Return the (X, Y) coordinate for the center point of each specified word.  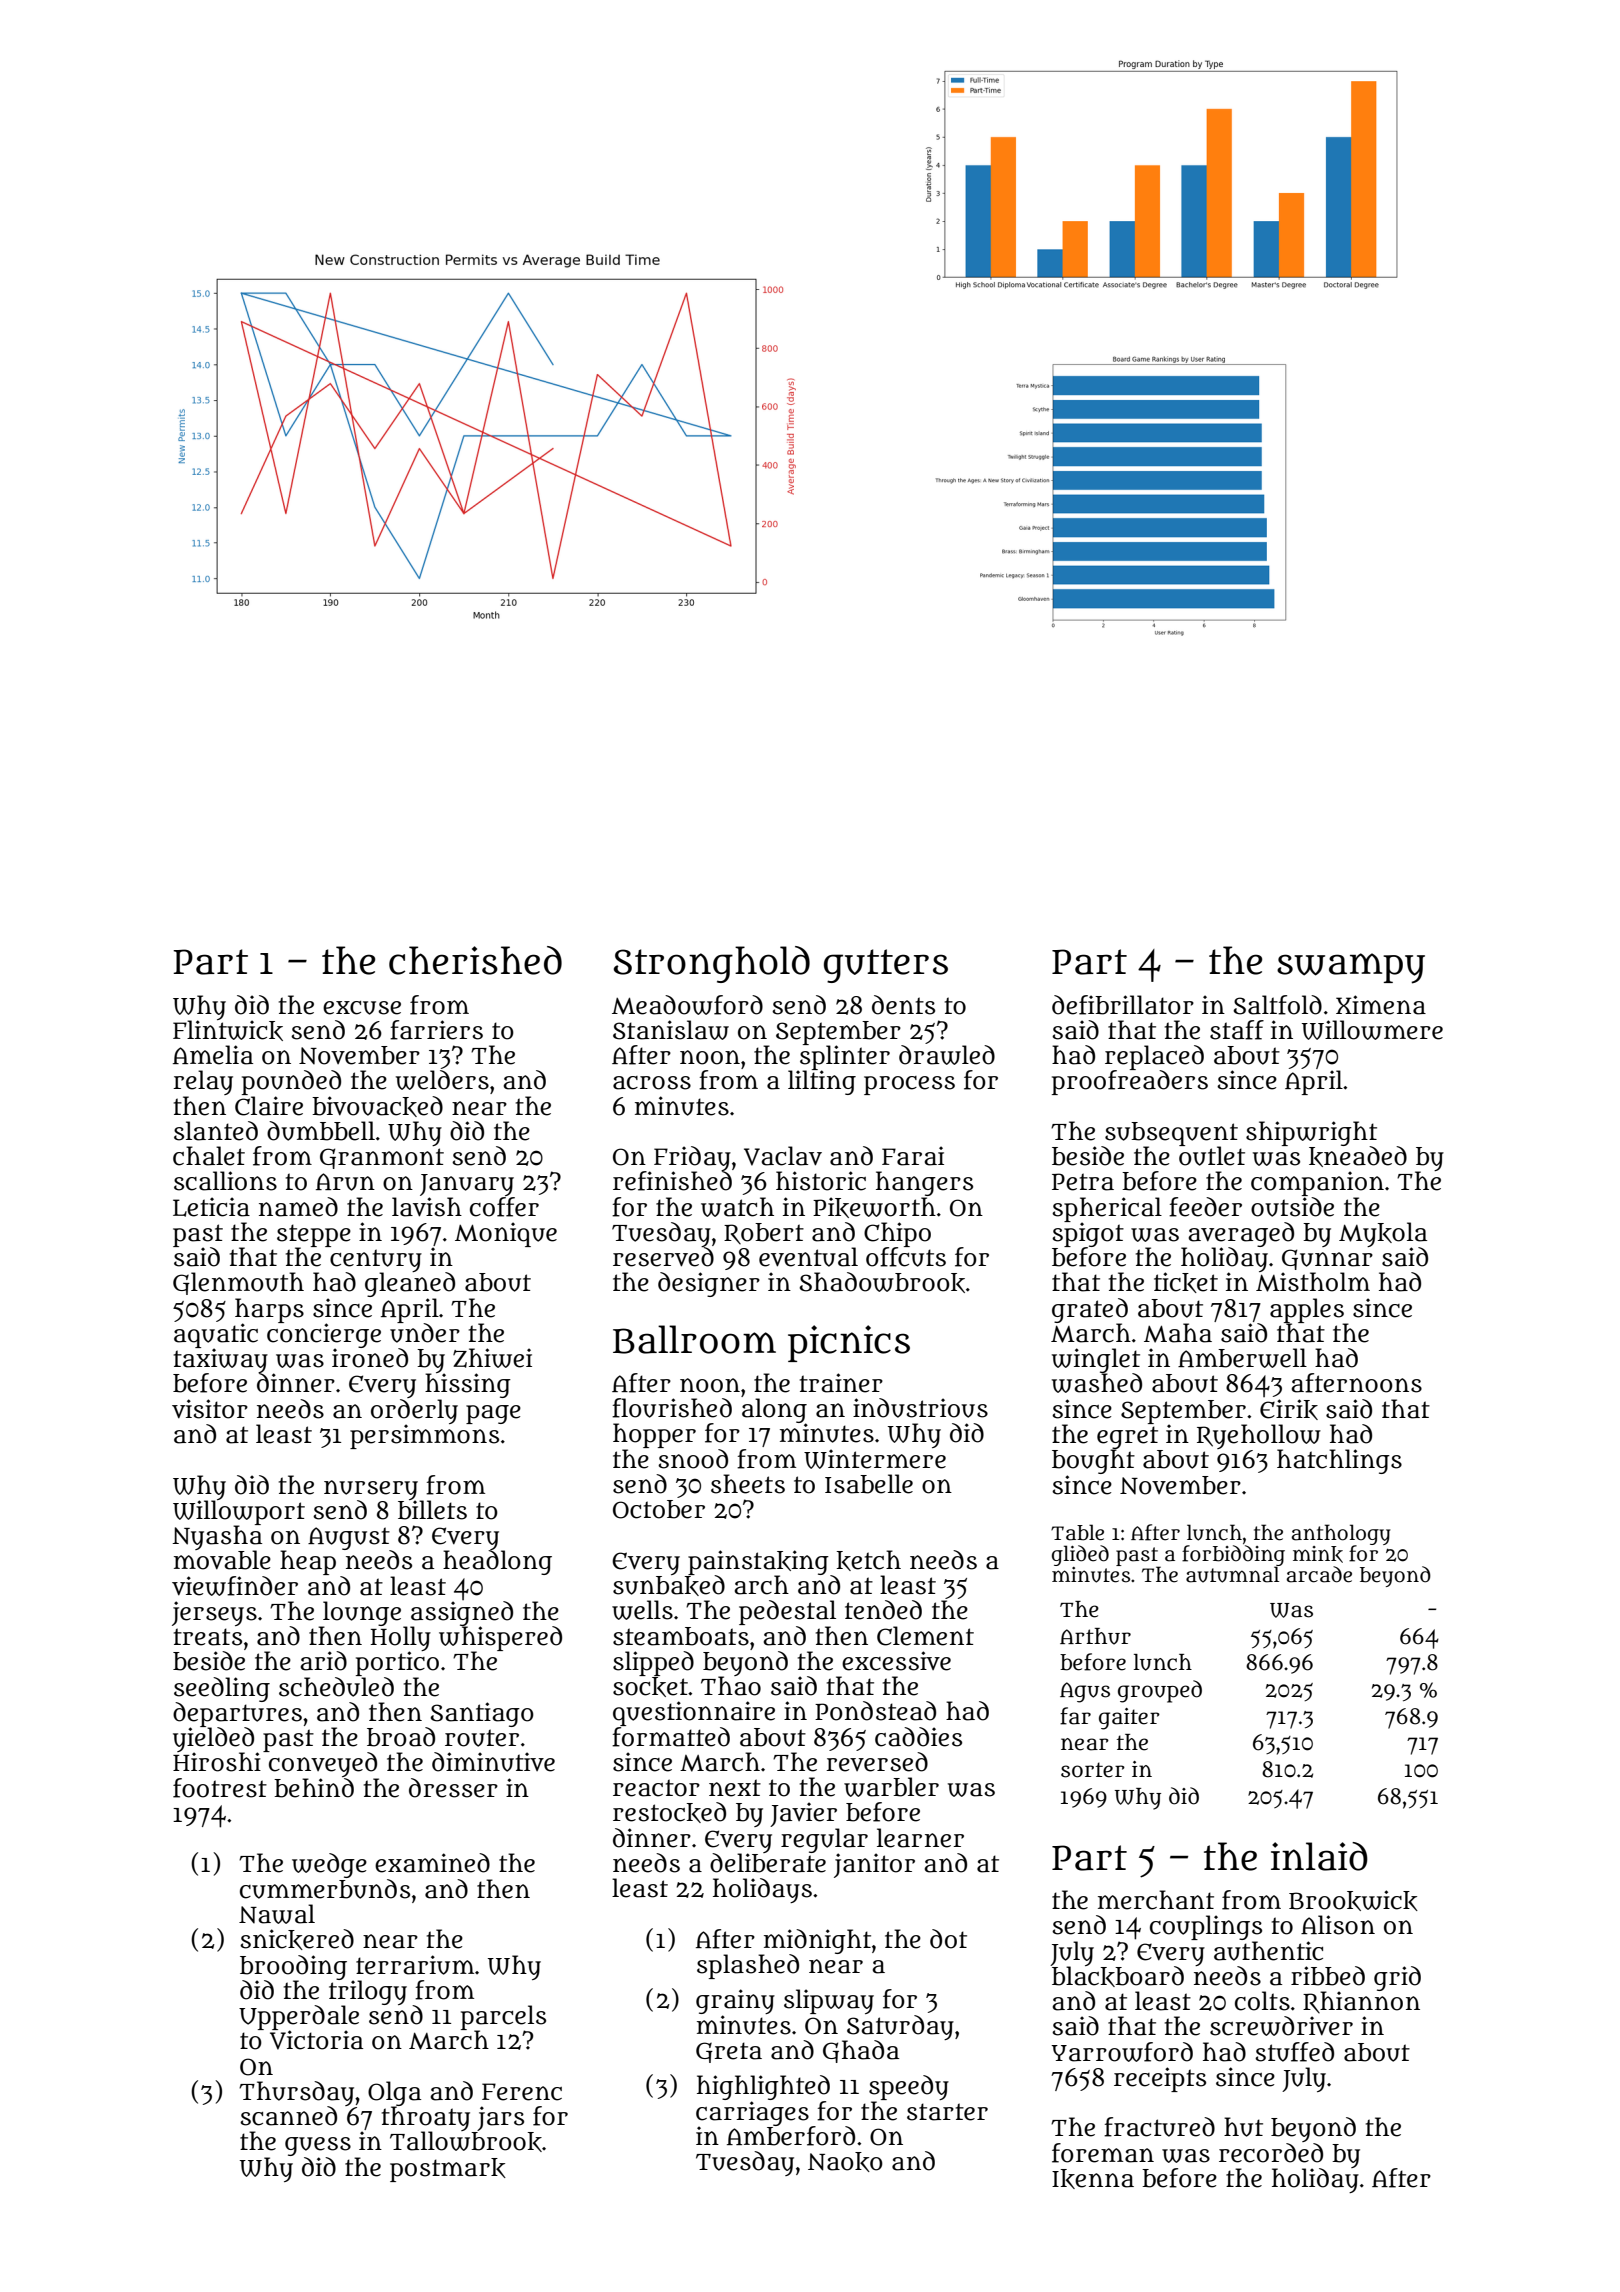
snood (693, 1459)
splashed (748, 1966)
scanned (288, 2116)
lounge (362, 1613)
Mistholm (1313, 1282)
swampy (1351, 968)
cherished (475, 960)
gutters (886, 966)
